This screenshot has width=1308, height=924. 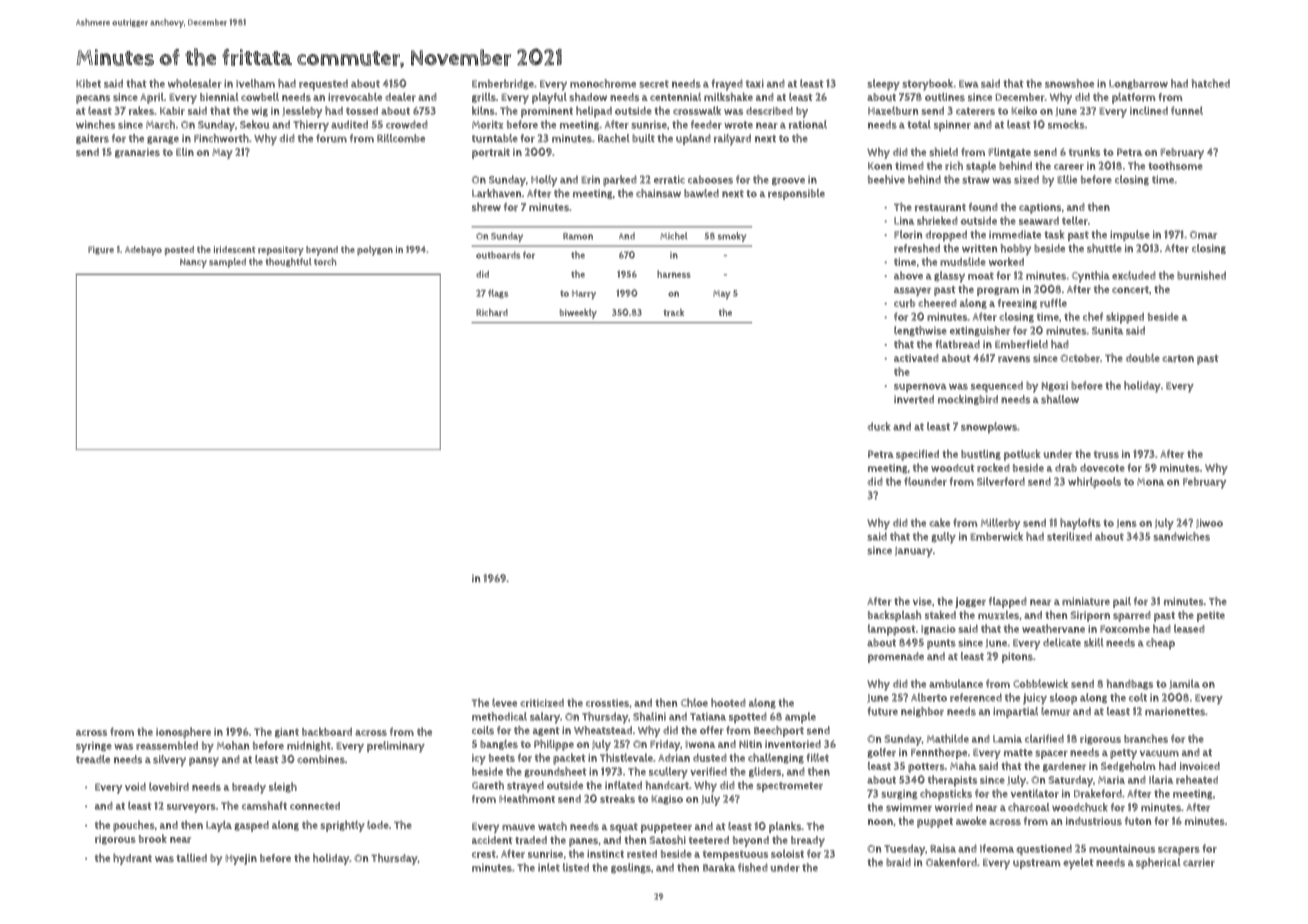 I want to click on potluck, so click(x=1022, y=455).
